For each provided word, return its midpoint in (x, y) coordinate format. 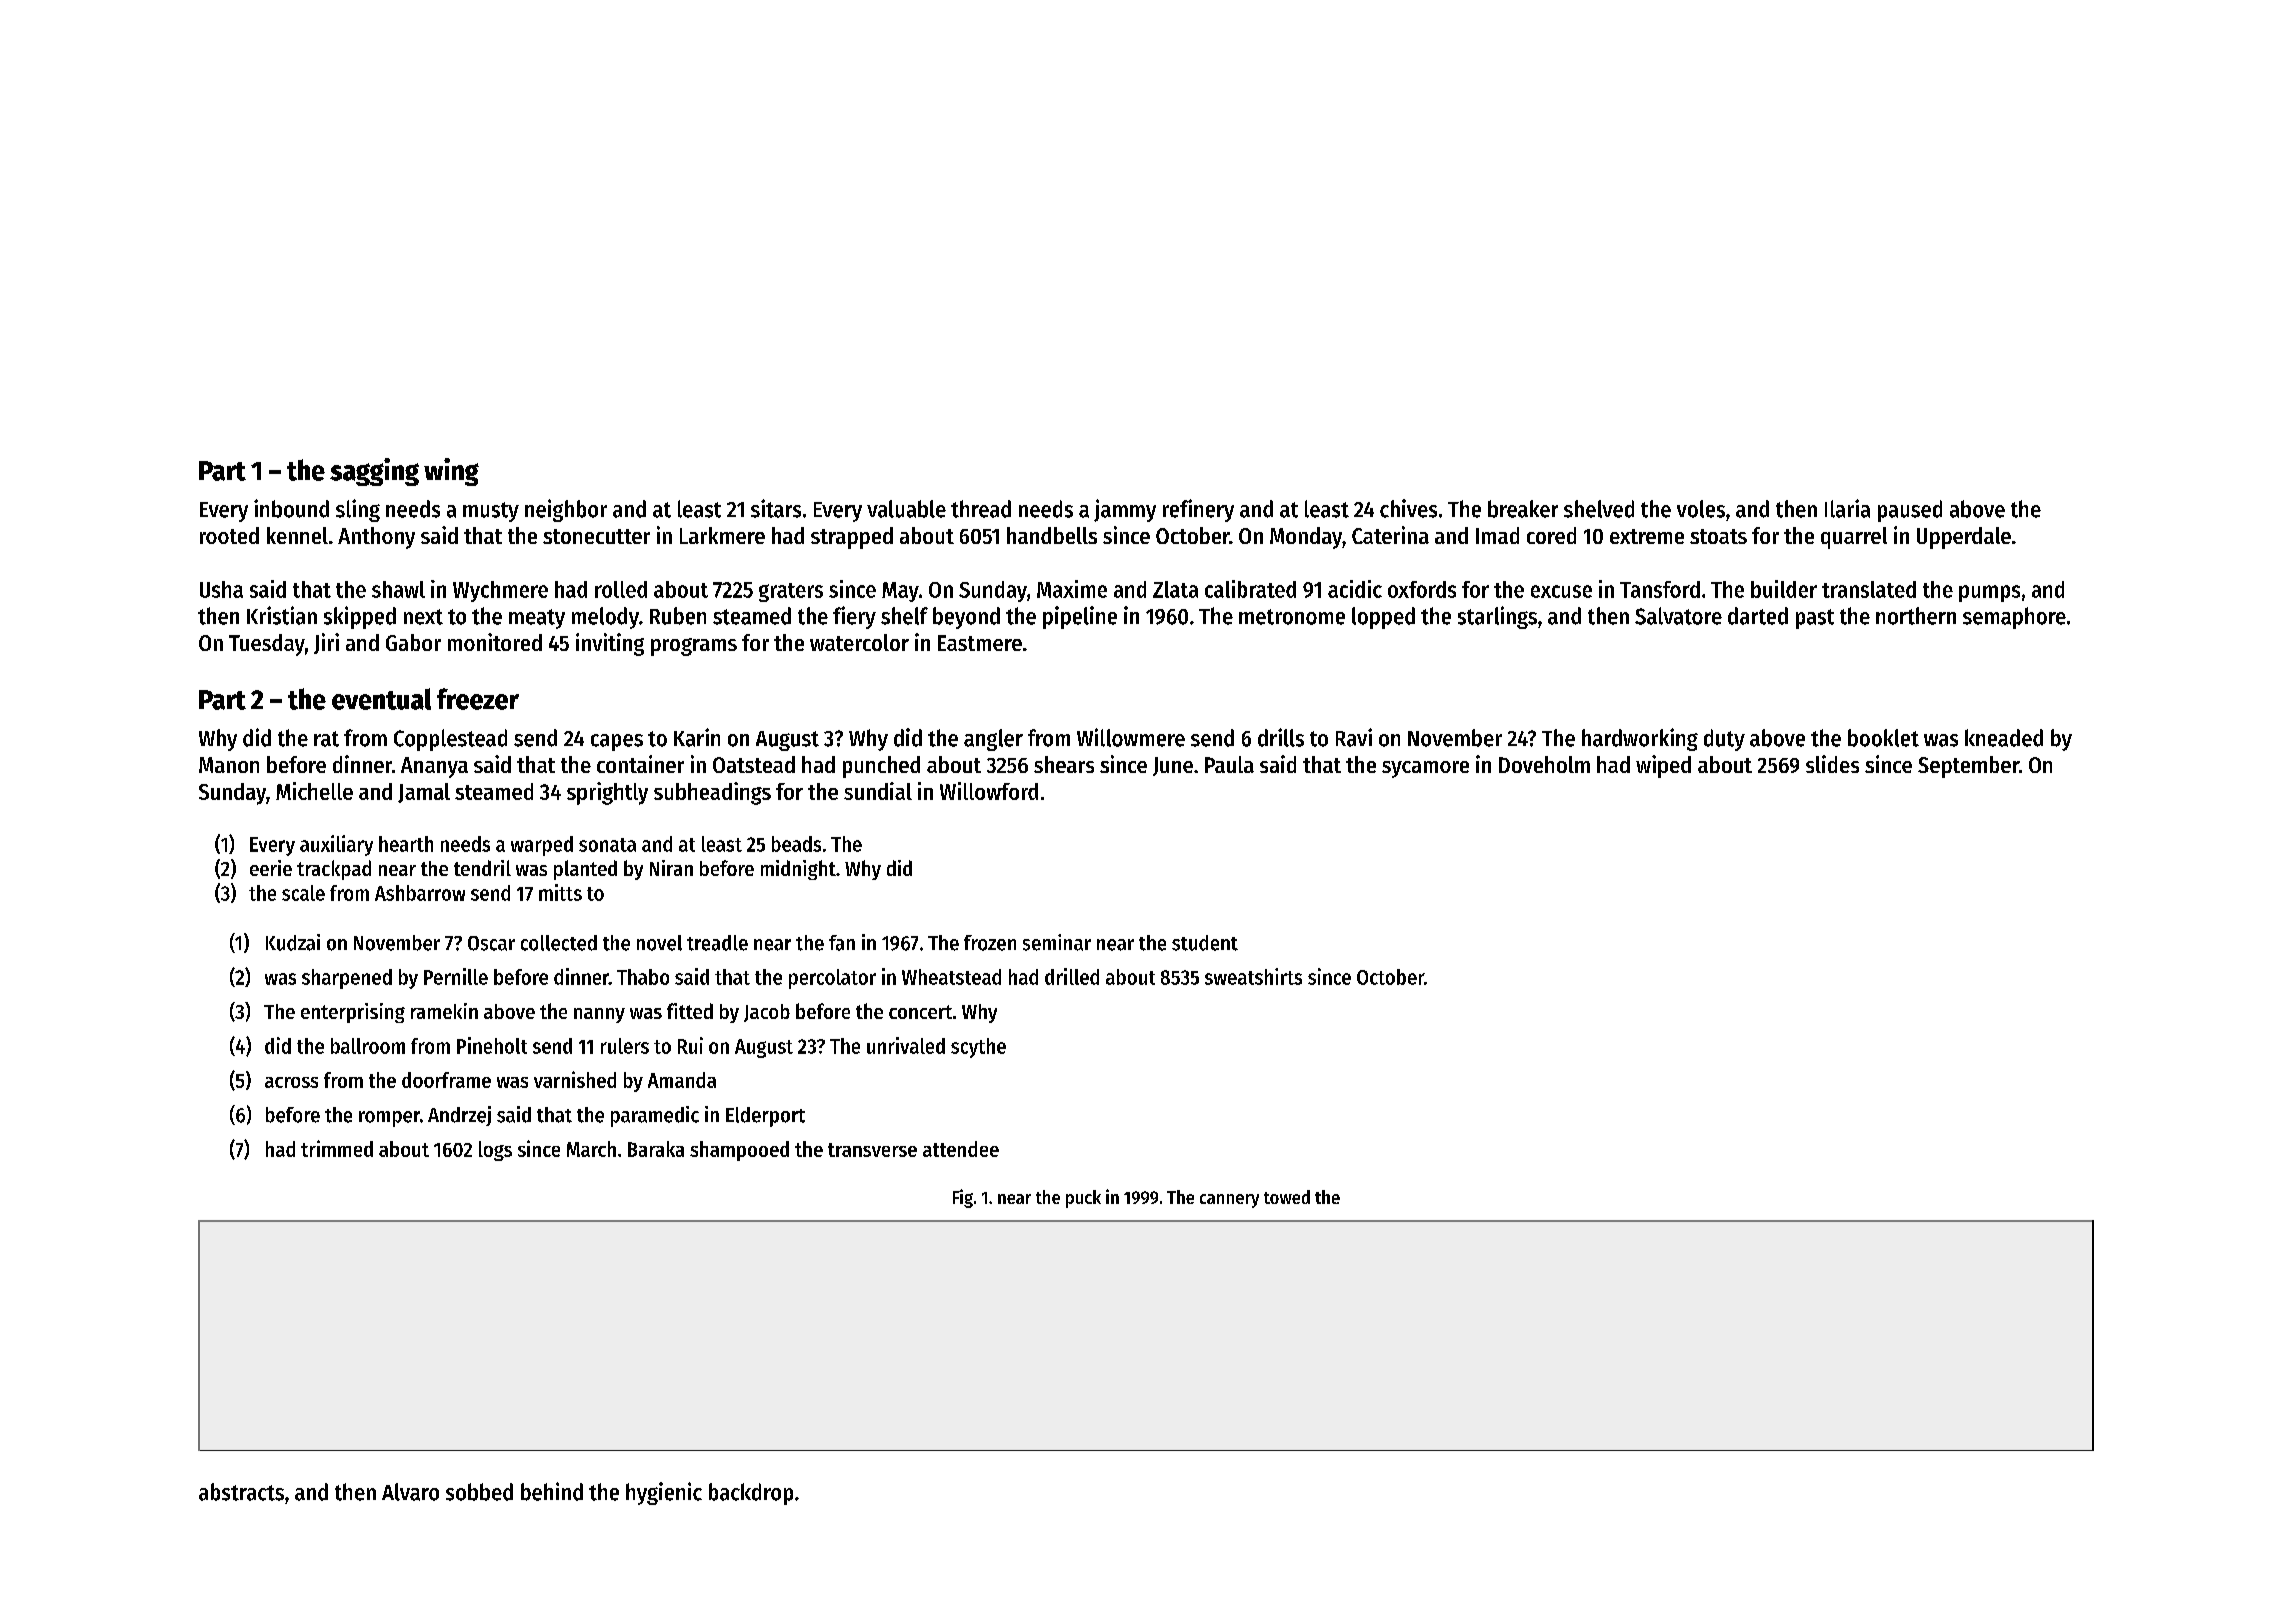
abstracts (241, 1492)
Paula (1229, 764)
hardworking (1640, 739)
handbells (1052, 535)
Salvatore (1678, 616)
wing (451, 472)
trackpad (334, 870)
